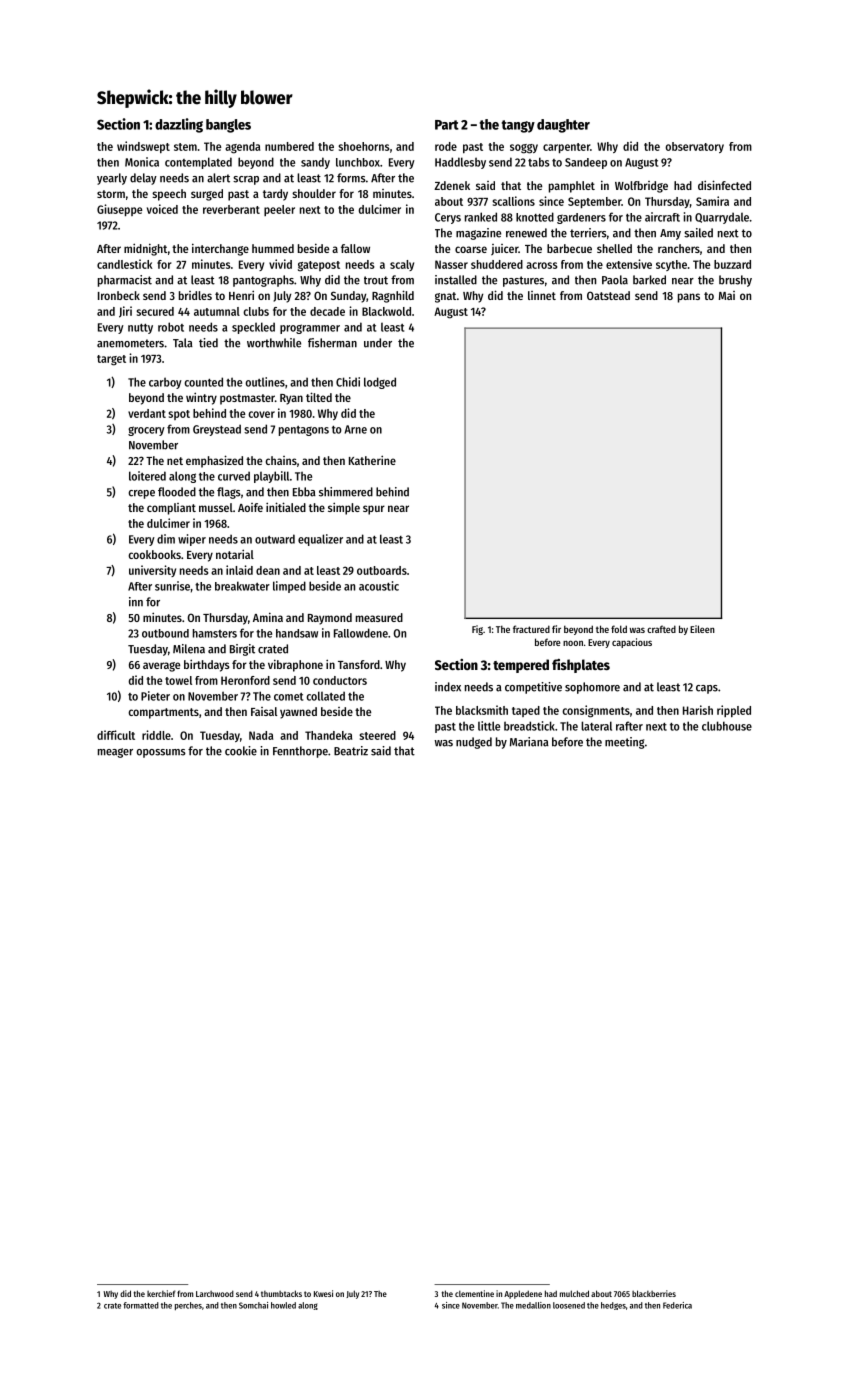 The height and width of the screenshot is (1400, 849). What do you see at coordinates (188, 1306) in the screenshot?
I see `perches` at bounding box center [188, 1306].
